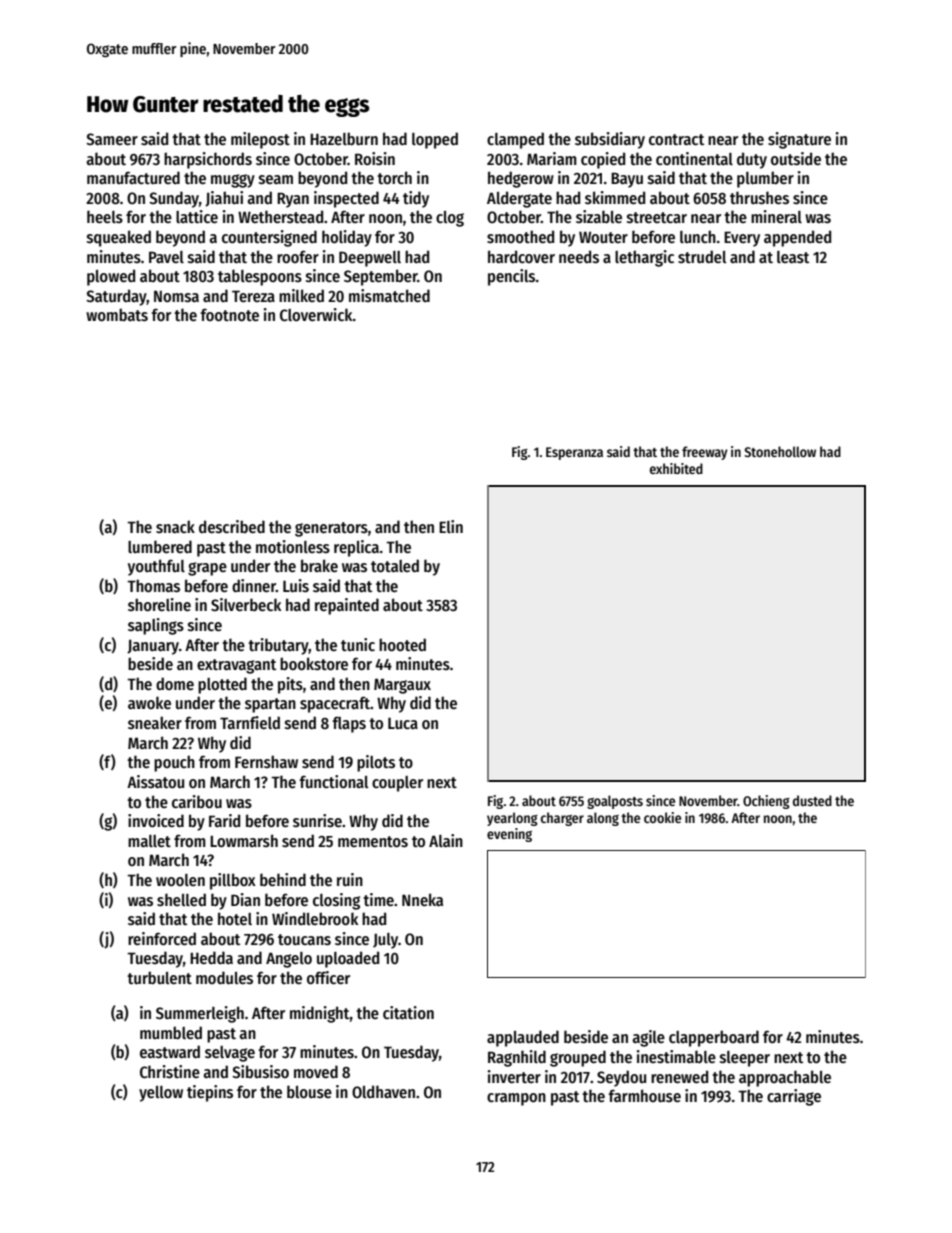  What do you see at coordinates (644, 258) in the screenshot?
I see `lethargic` at bounding box center [644, 258].
